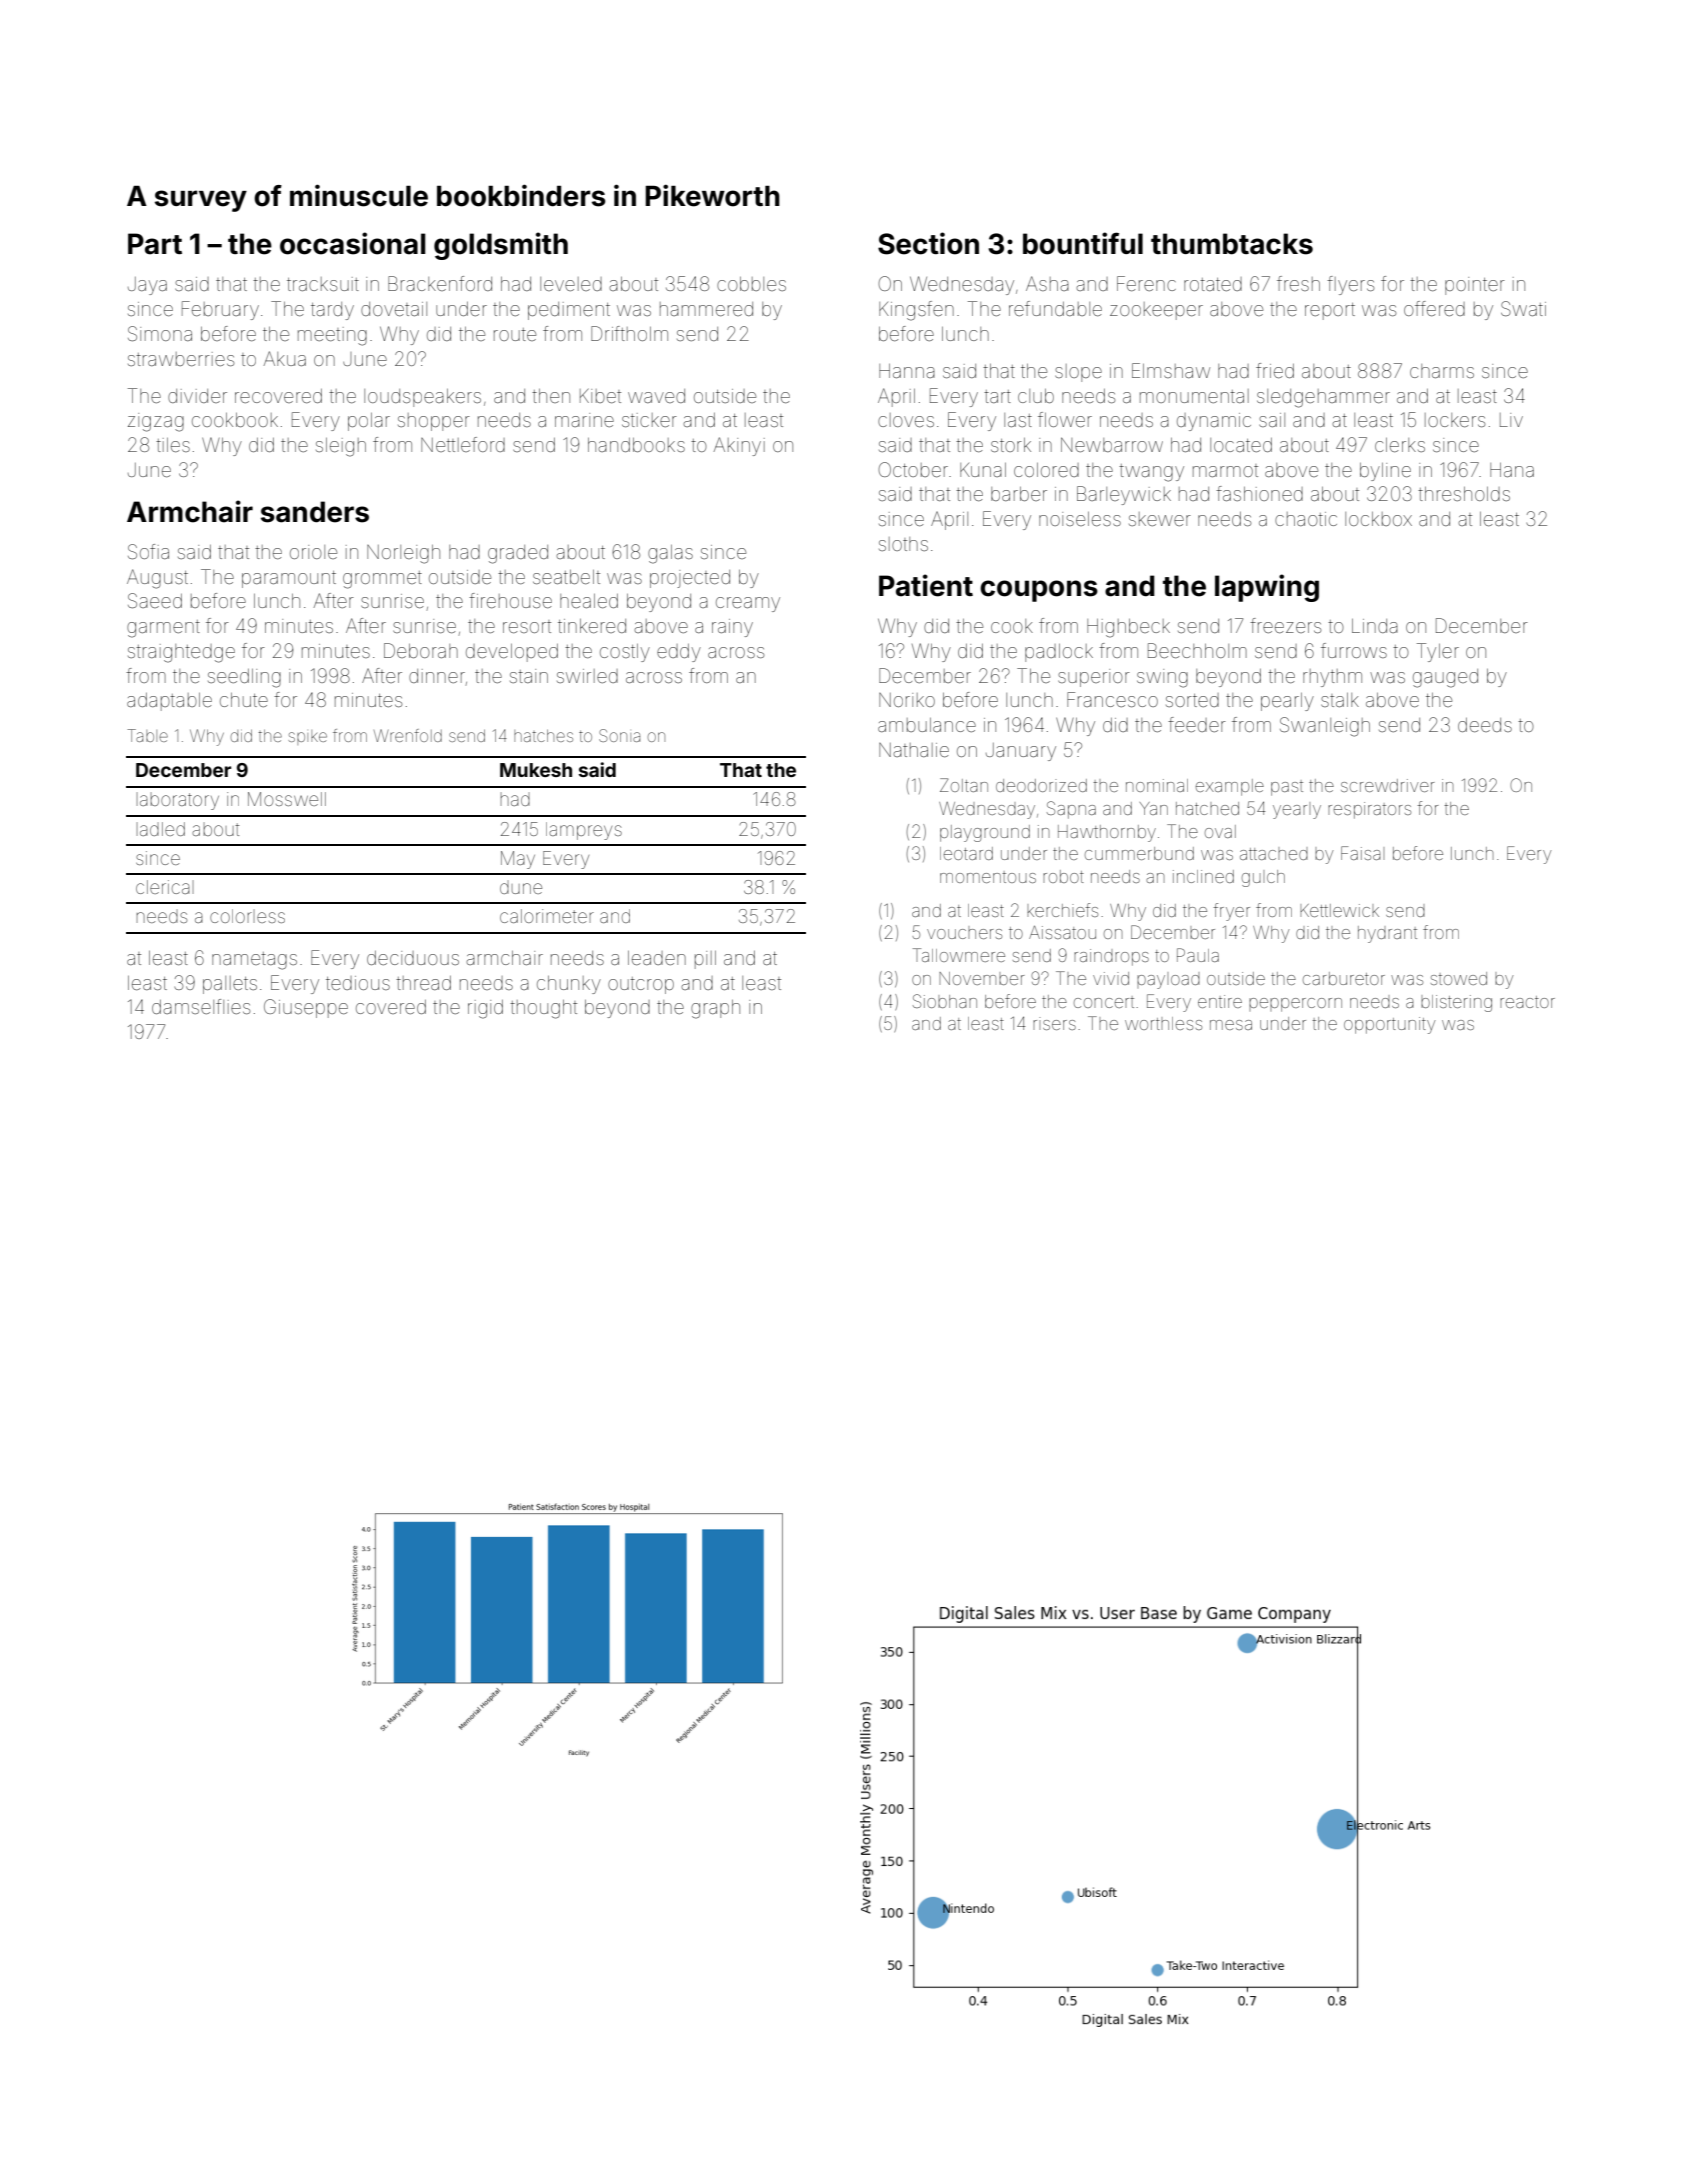 The height and width of the screenshot is (2178, 1683). I want to click on charms, so click(1442, 371).
